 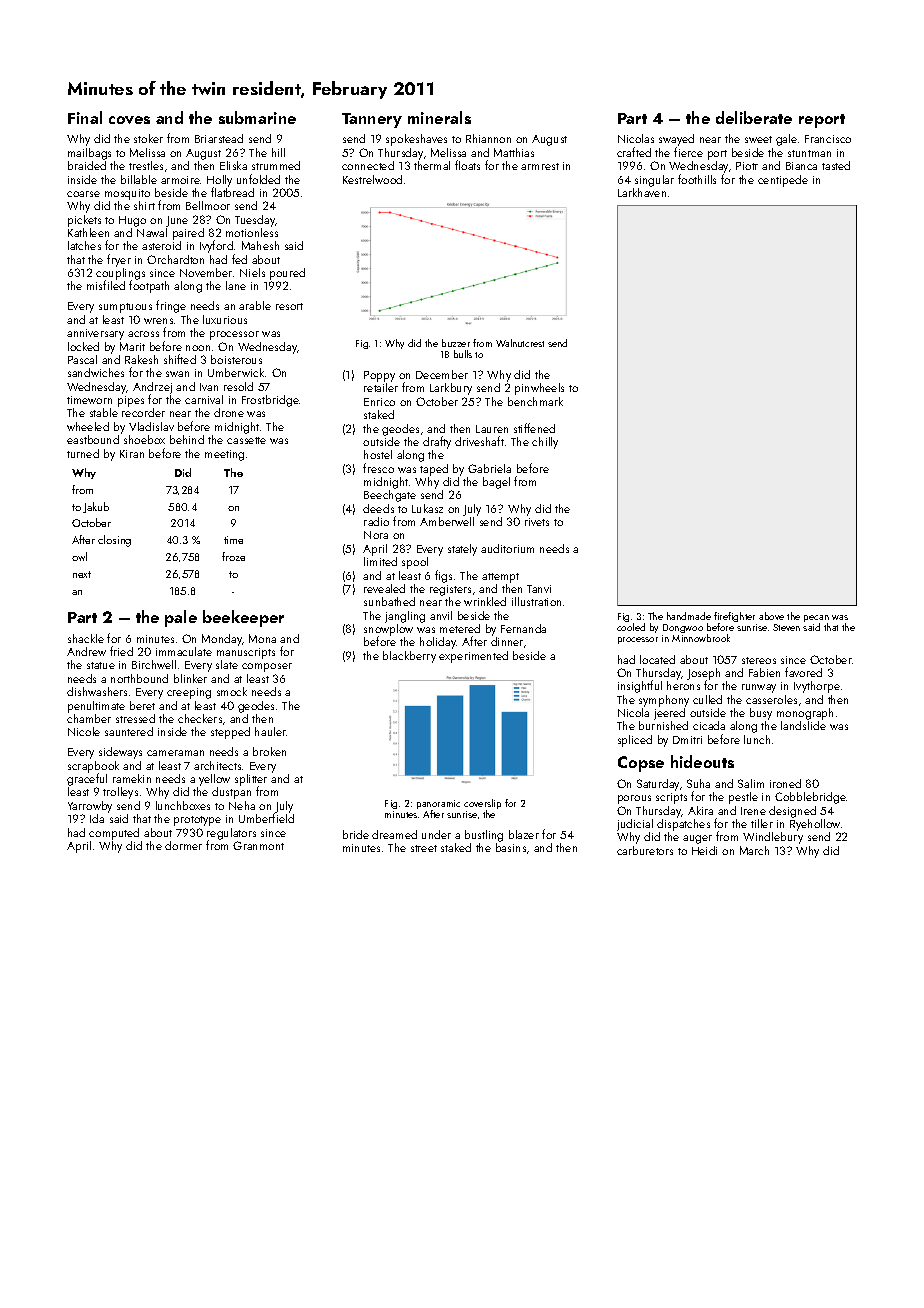 What do you see at coordinates (372, 120) in the screenshot?
I see `Tannery` at bounding box center [372, 120].
